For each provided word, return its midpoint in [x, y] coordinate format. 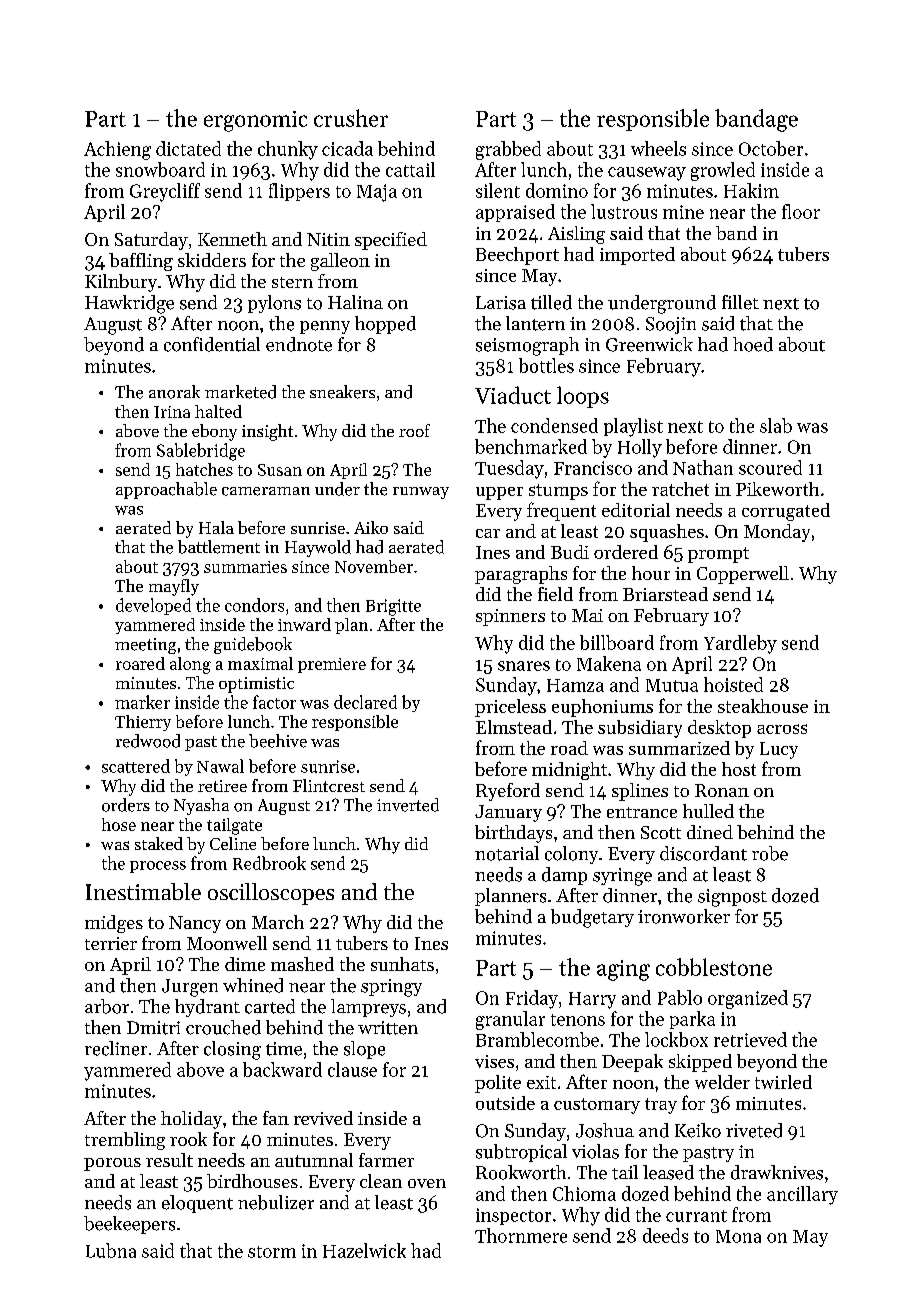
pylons [274, 304]
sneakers [342, 392]
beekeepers [129, 1225]
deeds [665, 1235]
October [771, 148]
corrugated [786, 512]
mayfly [174, 587]
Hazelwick [364, 1250]
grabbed [508, 150]
